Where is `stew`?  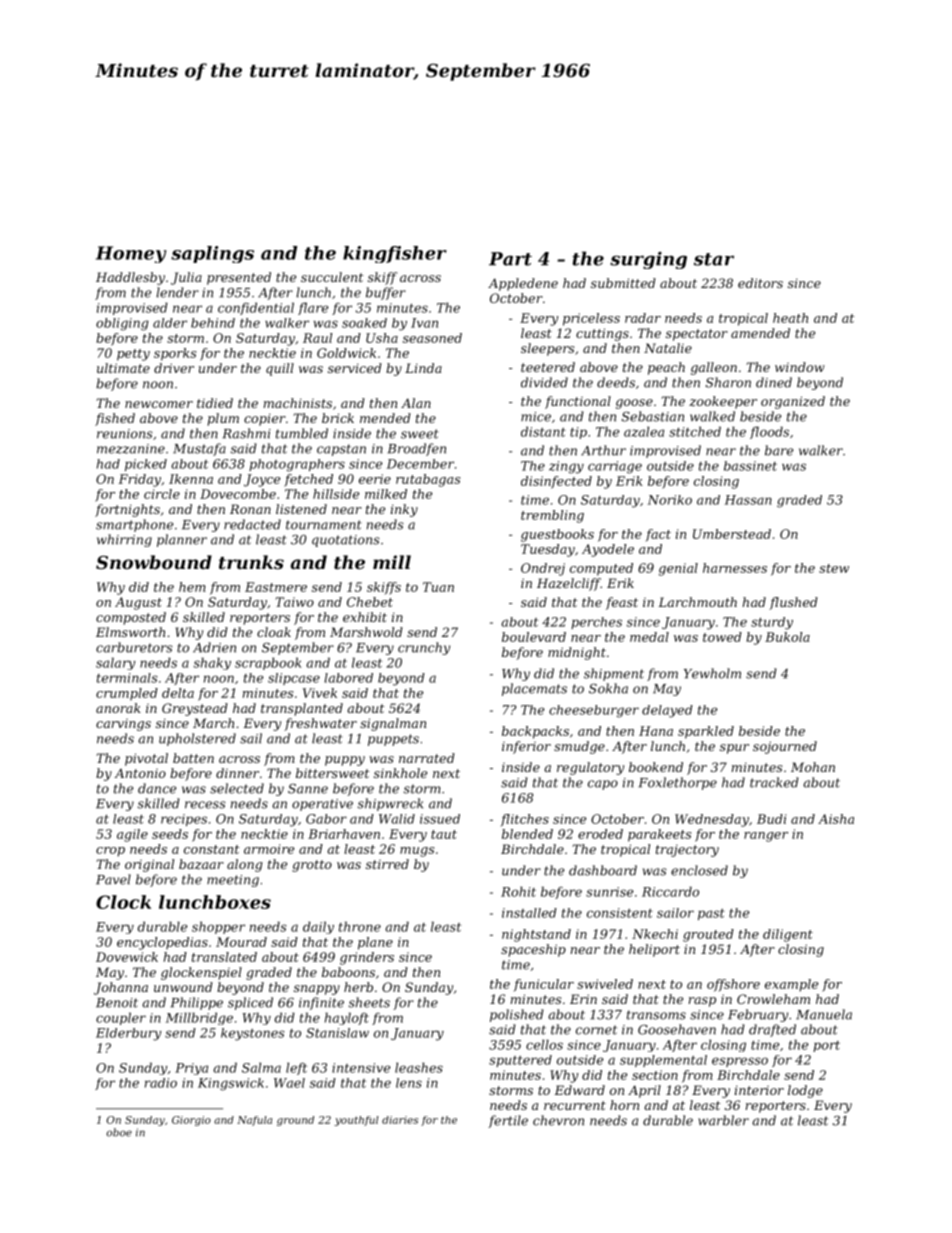
stew is located at coordinates (834, 568).
